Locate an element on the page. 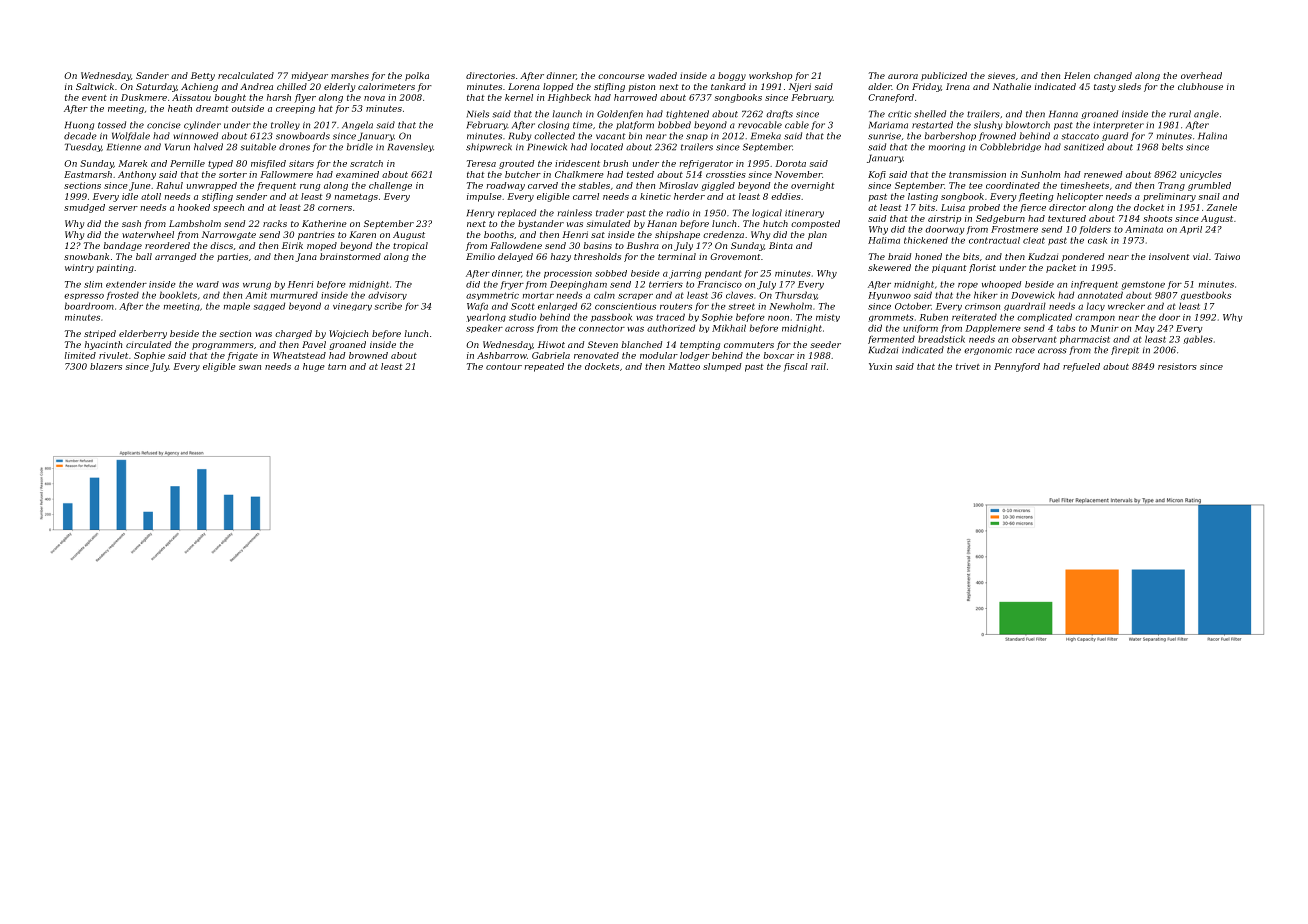 Image resolution: width=1308 pixels, height=924 pixels. trader is located at coordinates (610, 213).
